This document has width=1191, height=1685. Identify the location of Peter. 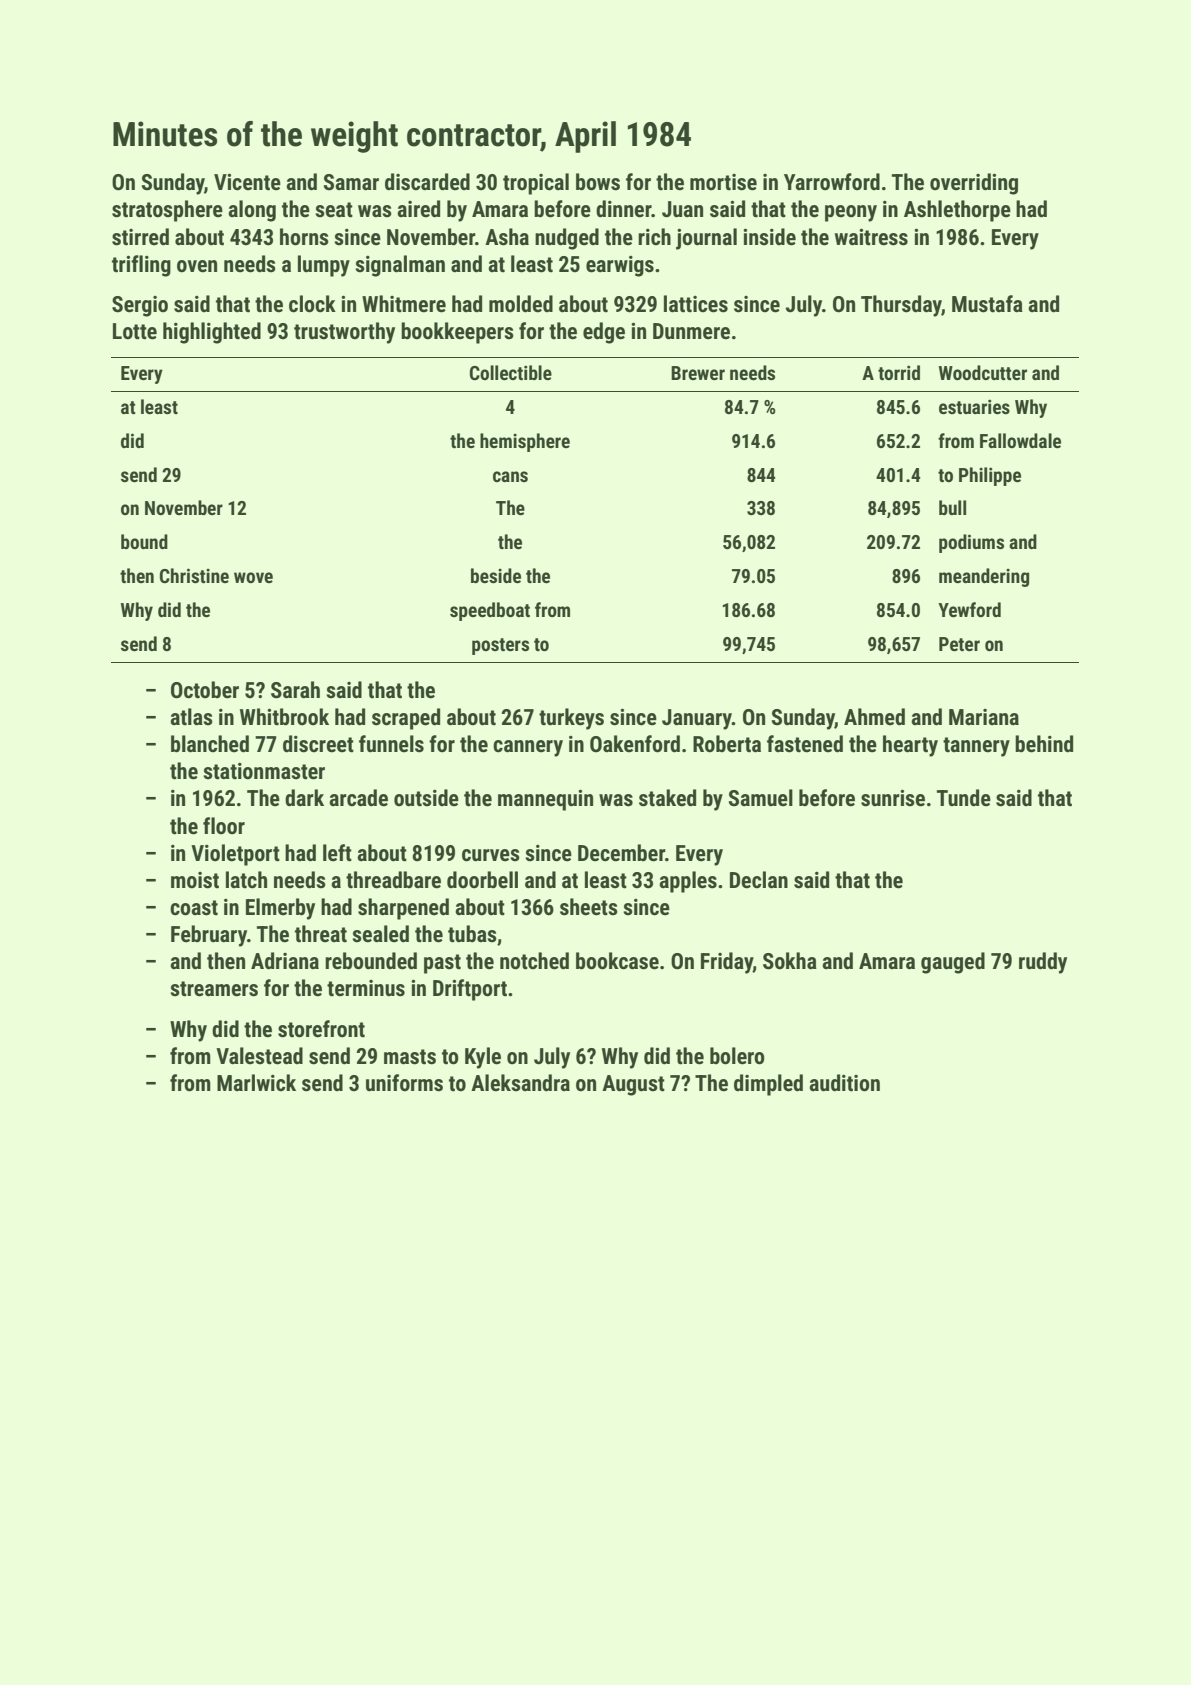
(959, 644).
